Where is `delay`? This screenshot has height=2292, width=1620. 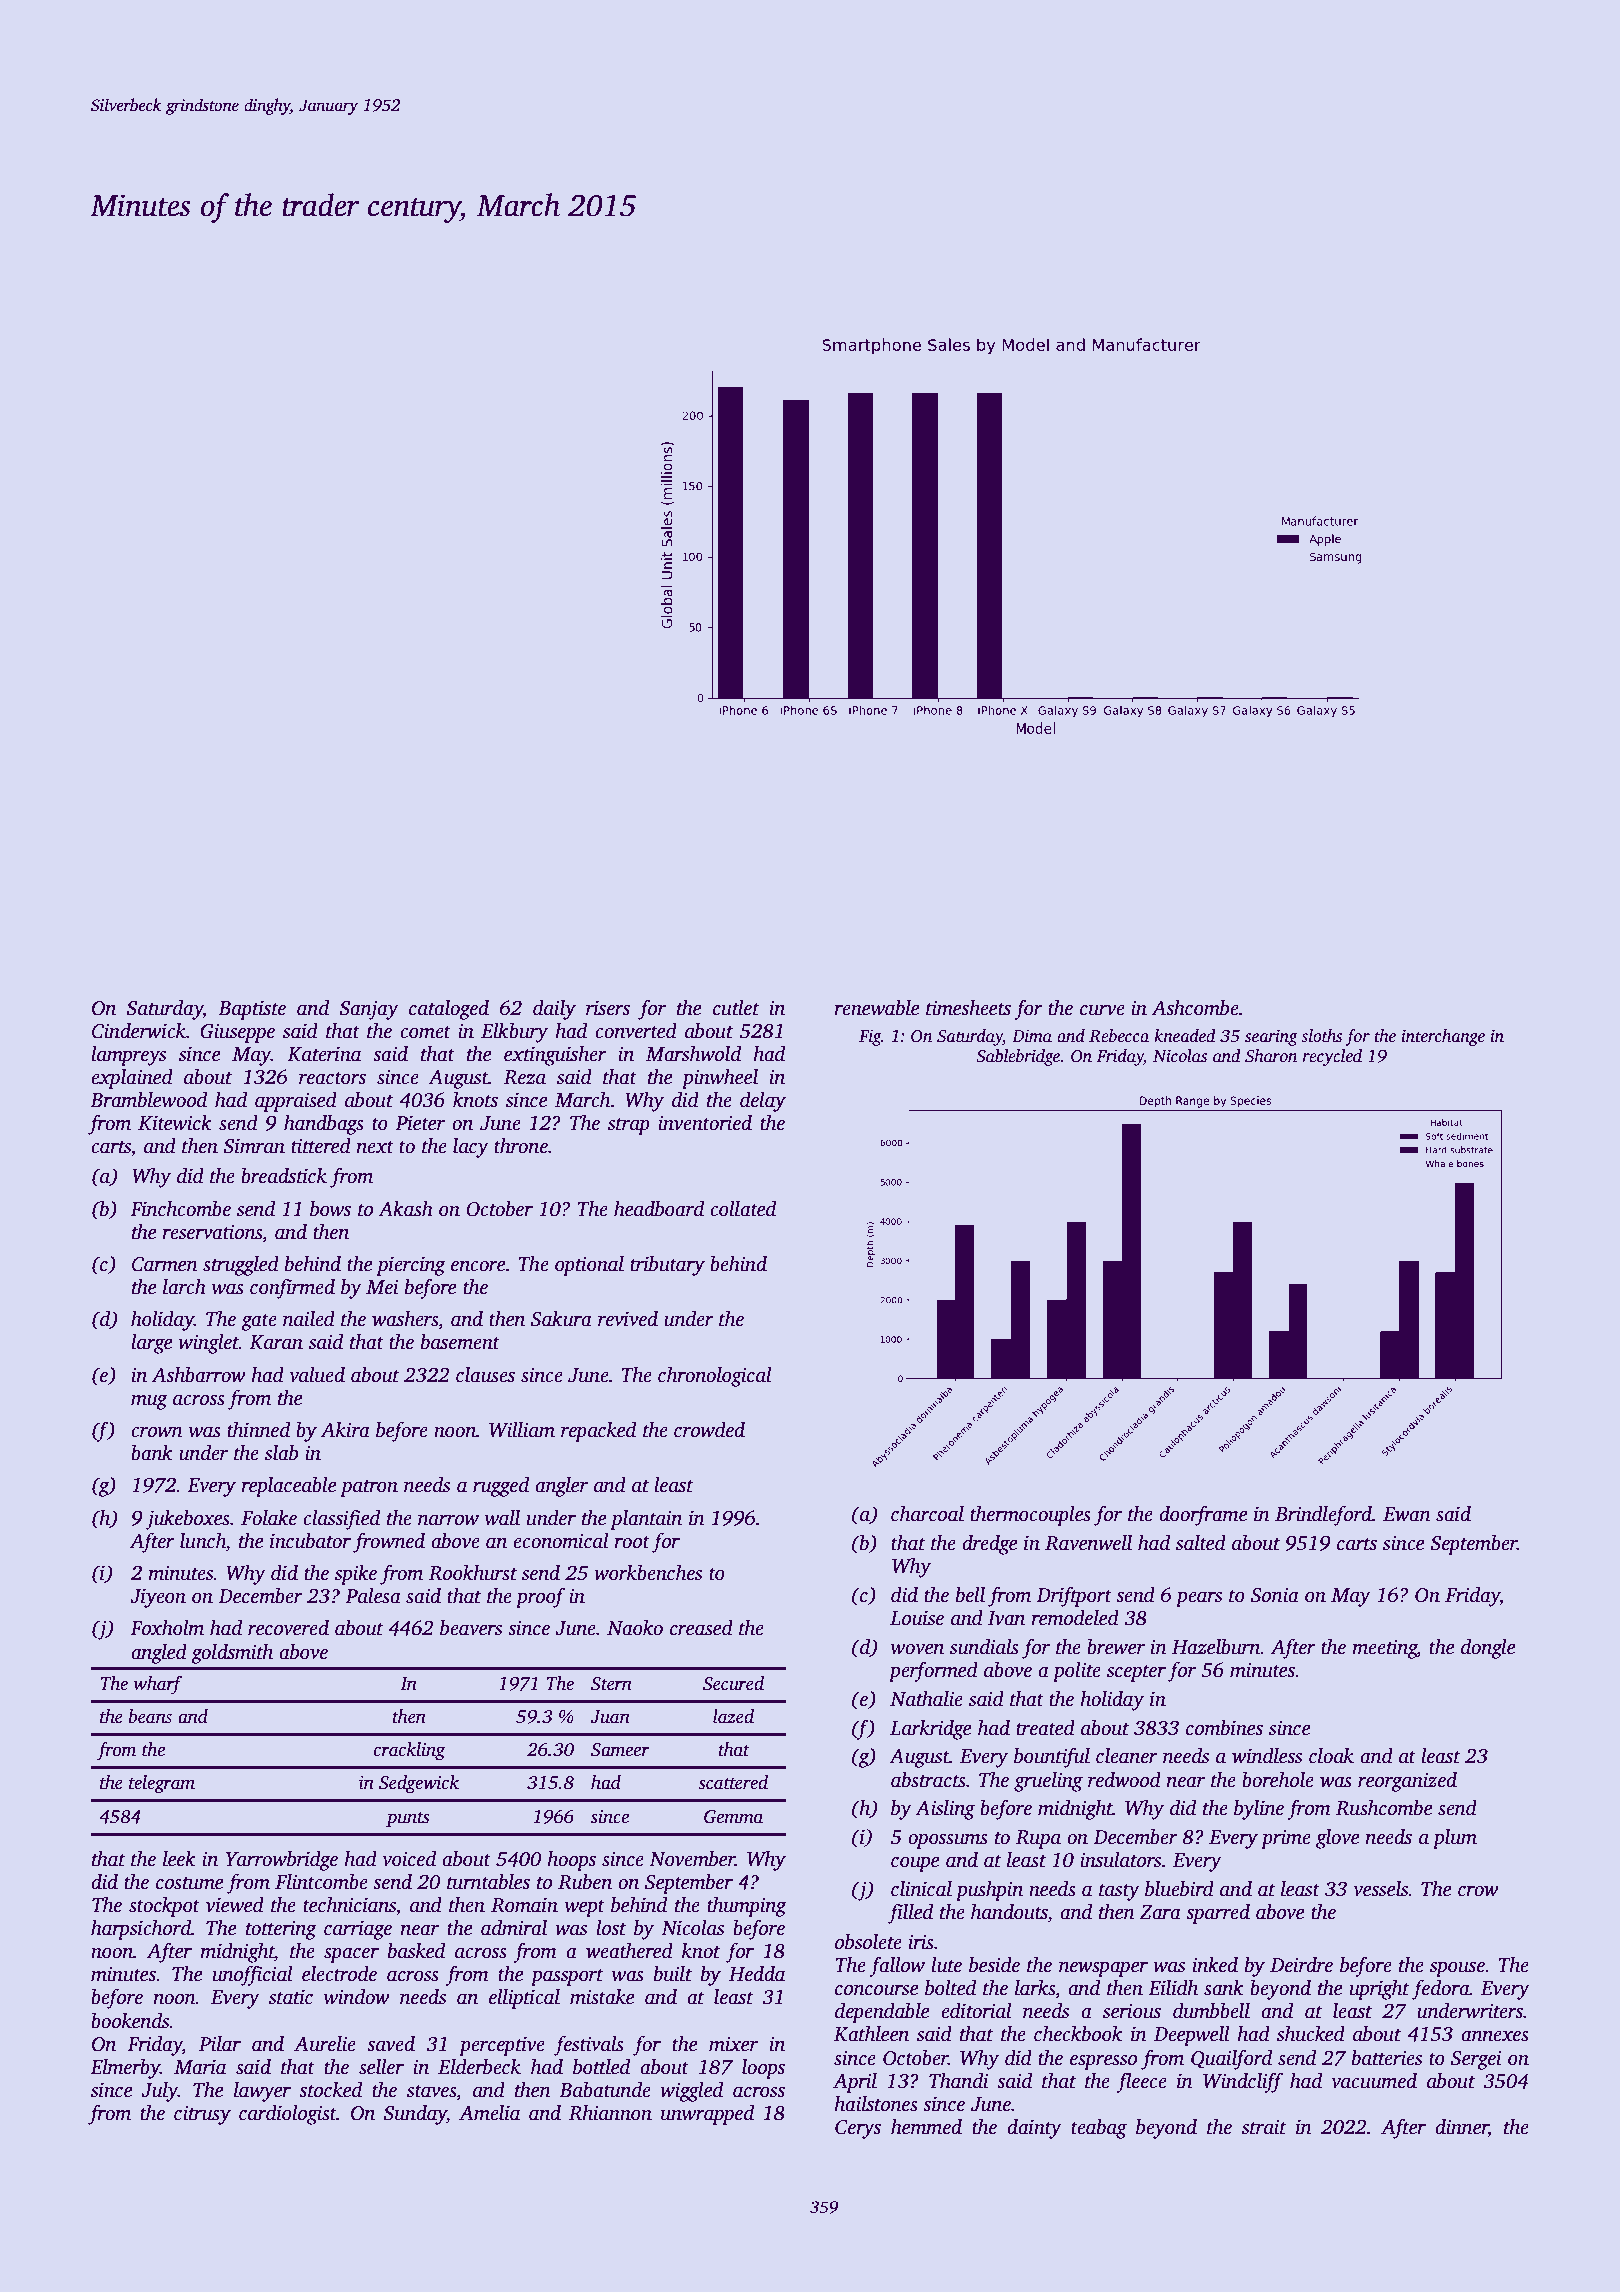 delay is located at coordinates (763, 1102).
